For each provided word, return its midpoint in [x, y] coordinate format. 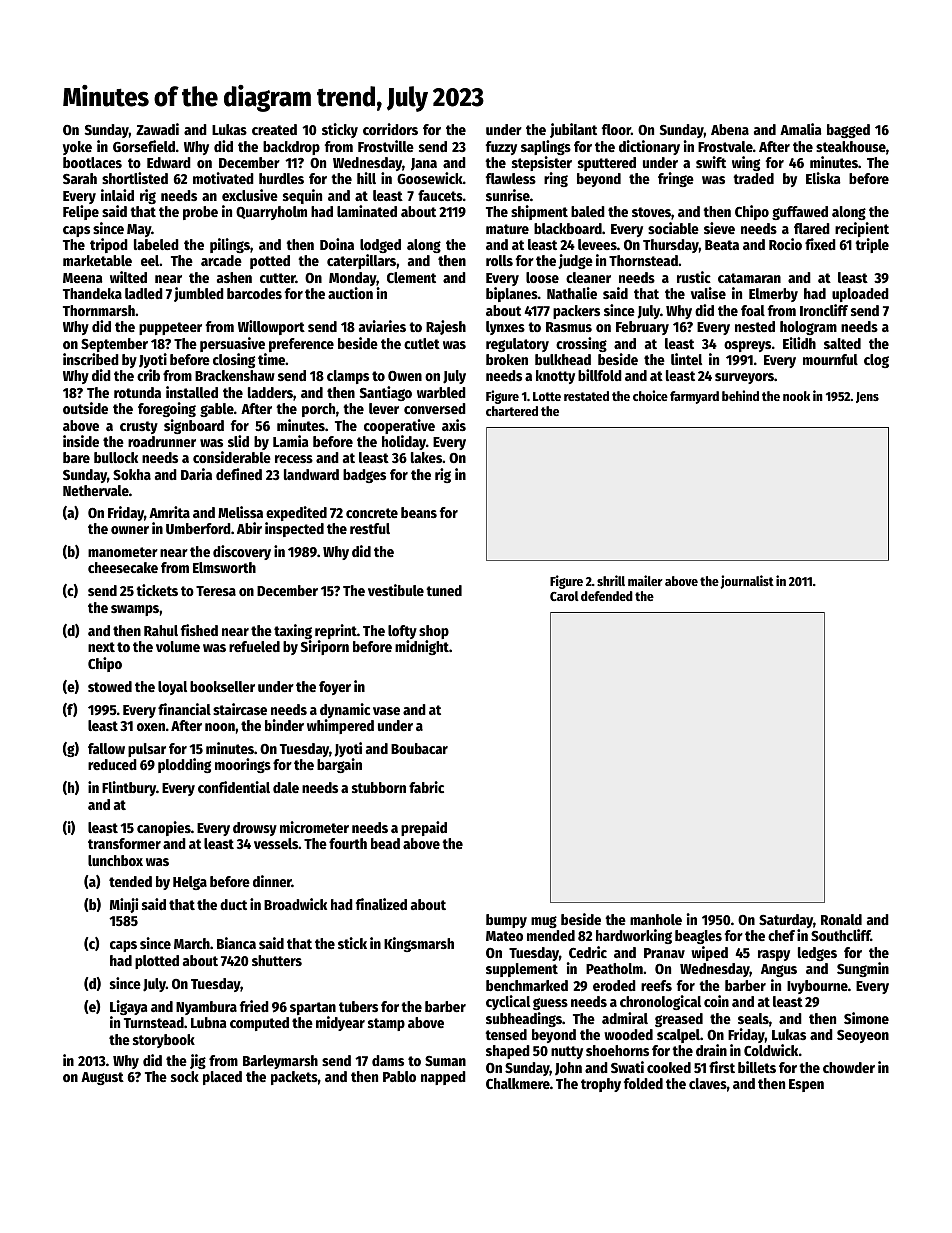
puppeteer [170, 328]
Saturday [786, 921]
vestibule [396, 590]
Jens [867, 397]
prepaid [424, 828]
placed [222, 1078]
